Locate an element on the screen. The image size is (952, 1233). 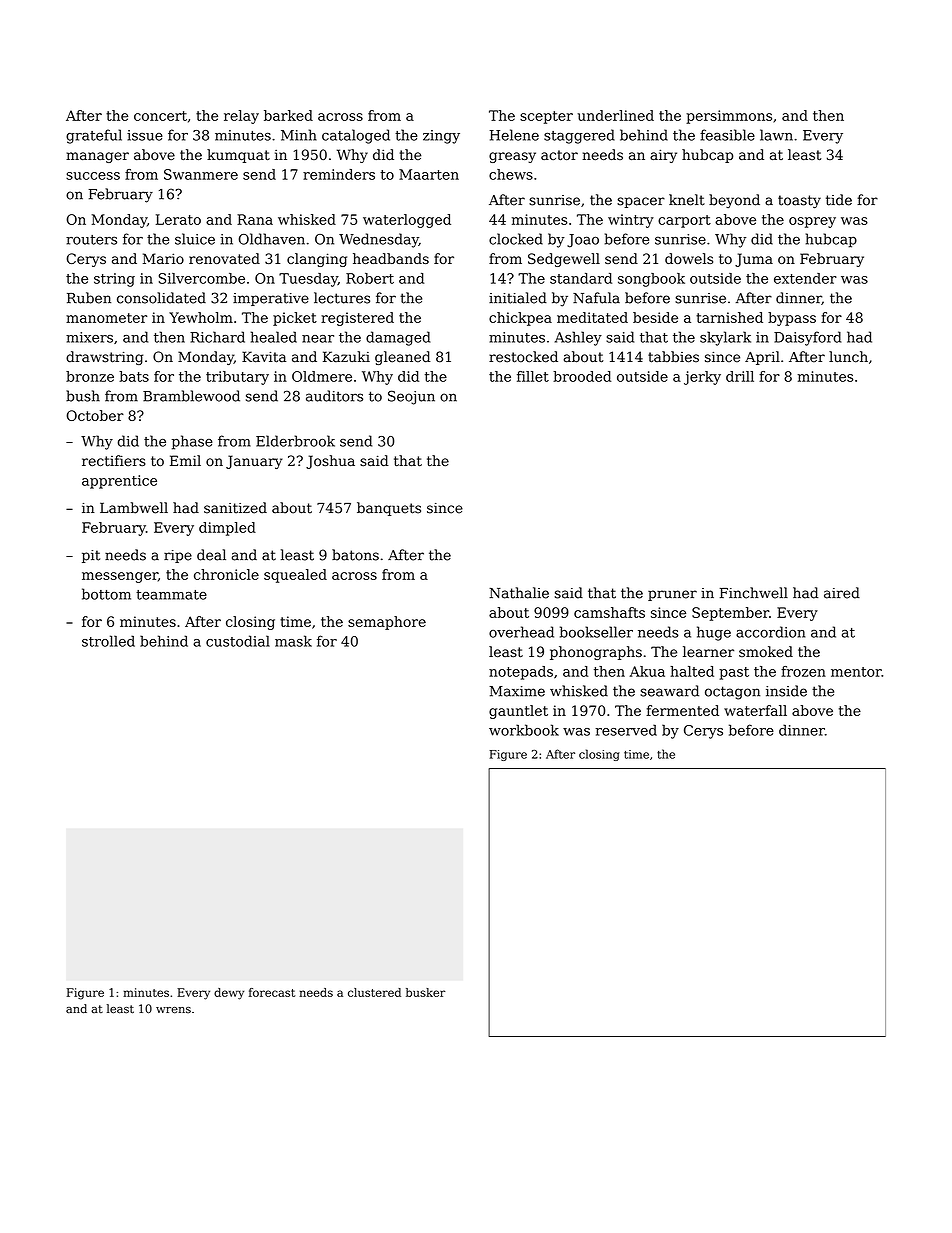
dewy is located at coordinates (229, 994).
